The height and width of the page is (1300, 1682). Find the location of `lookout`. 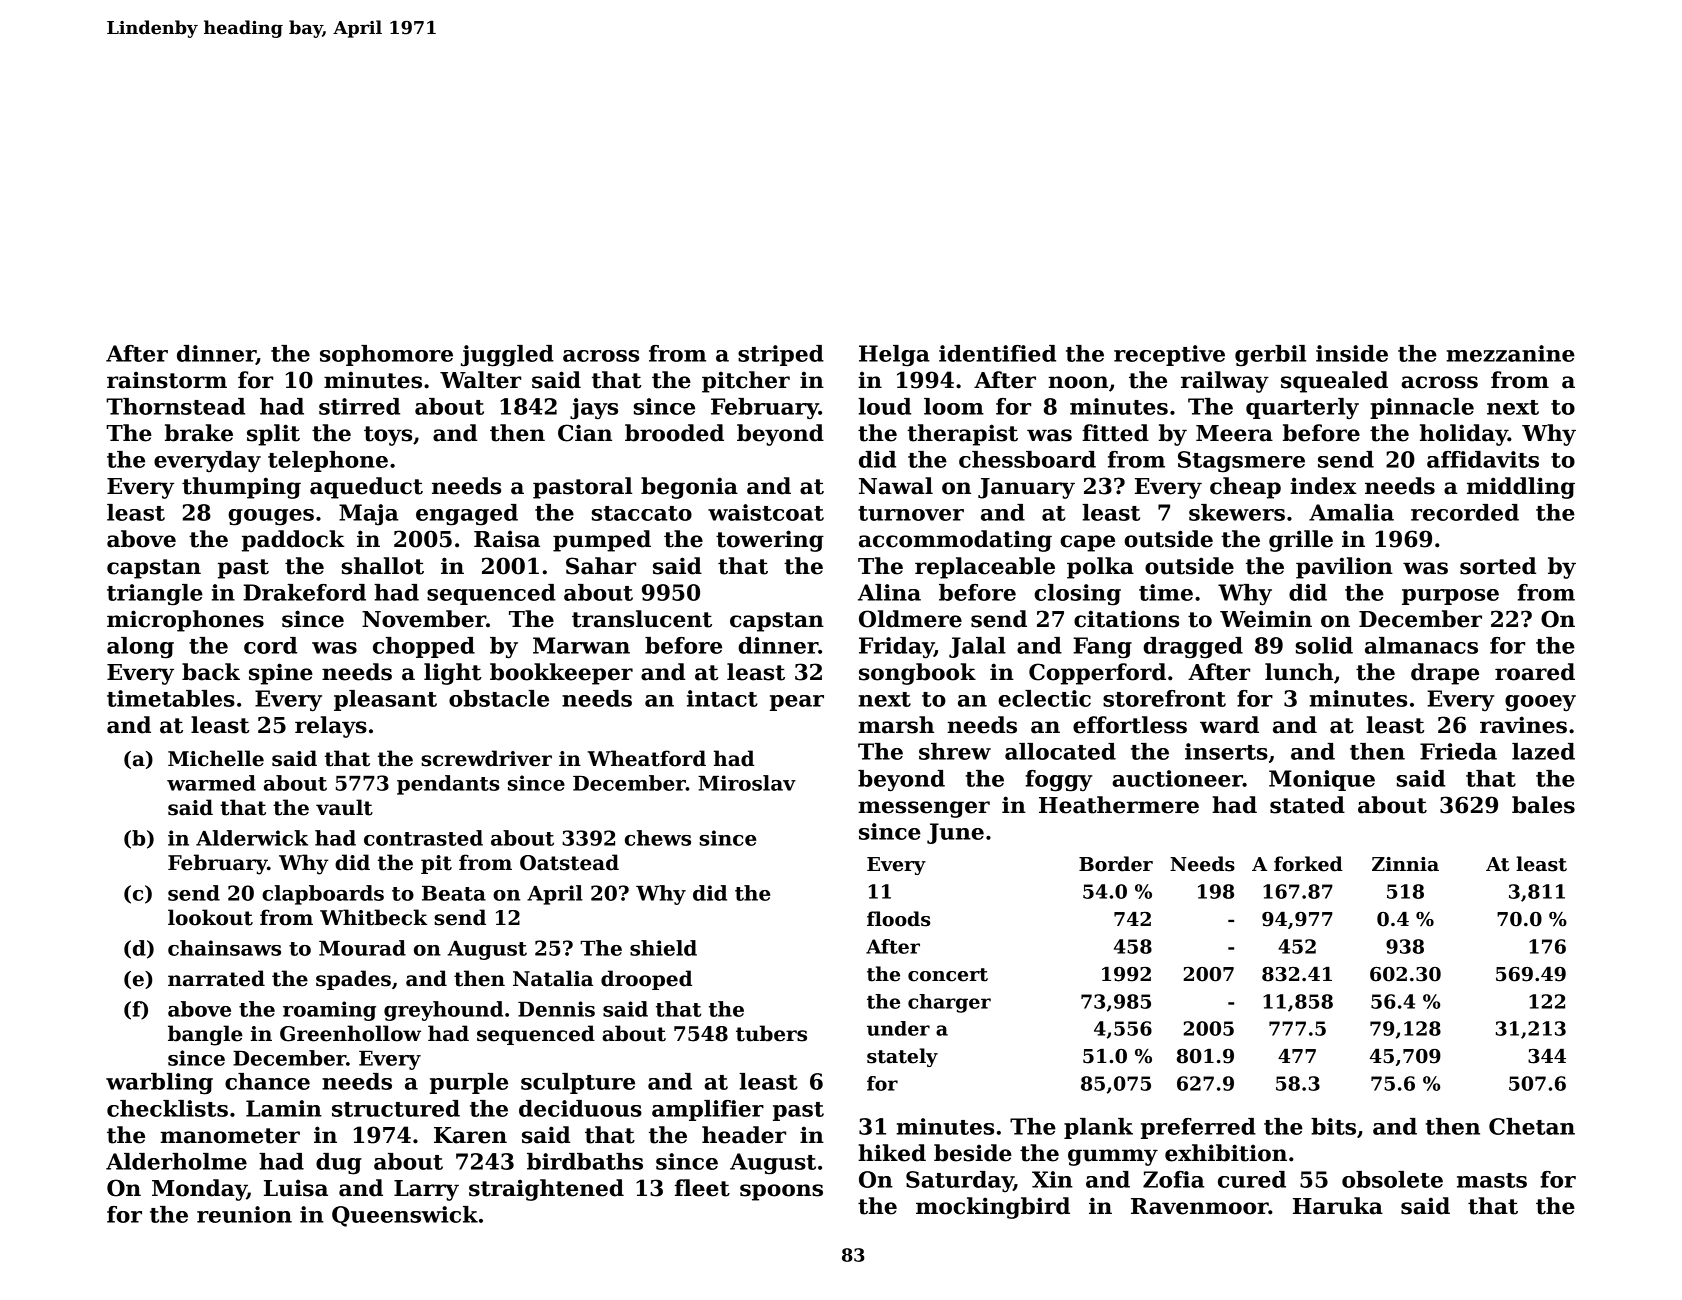

lookout is located at coordinates (210, 917).
